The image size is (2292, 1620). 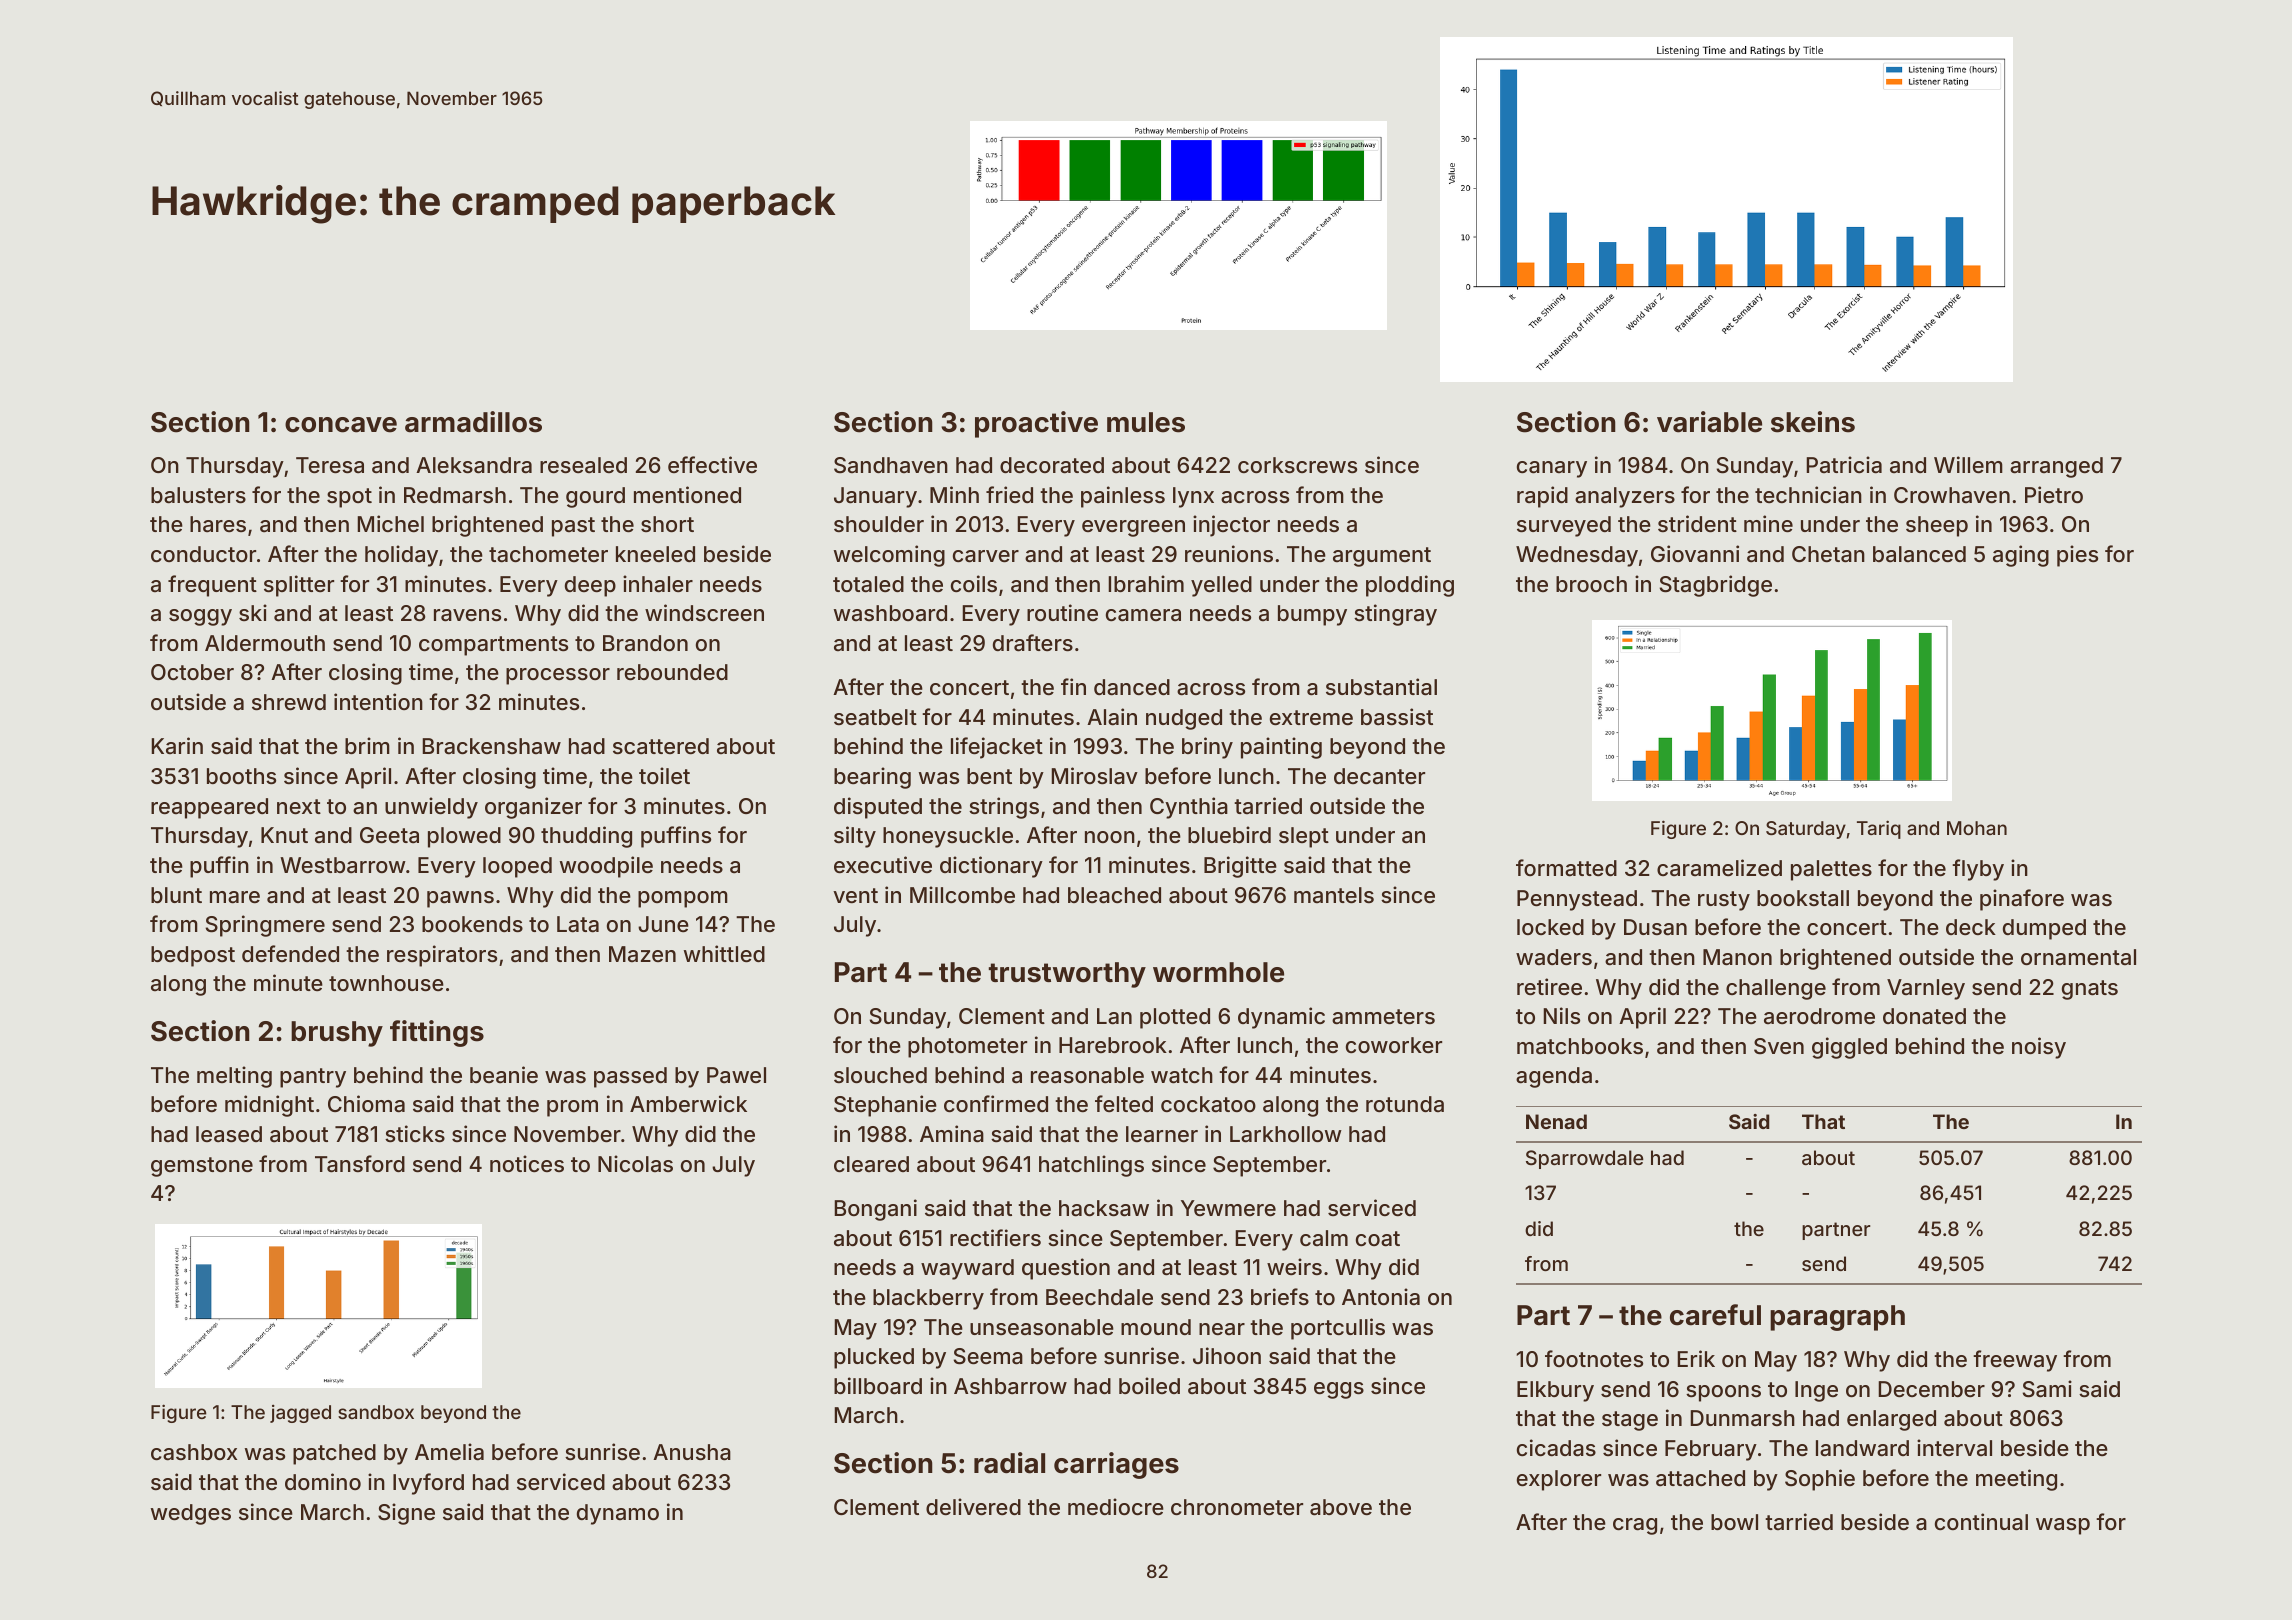 I want to click on hatchlings, so click(x=1091, y=1166).
